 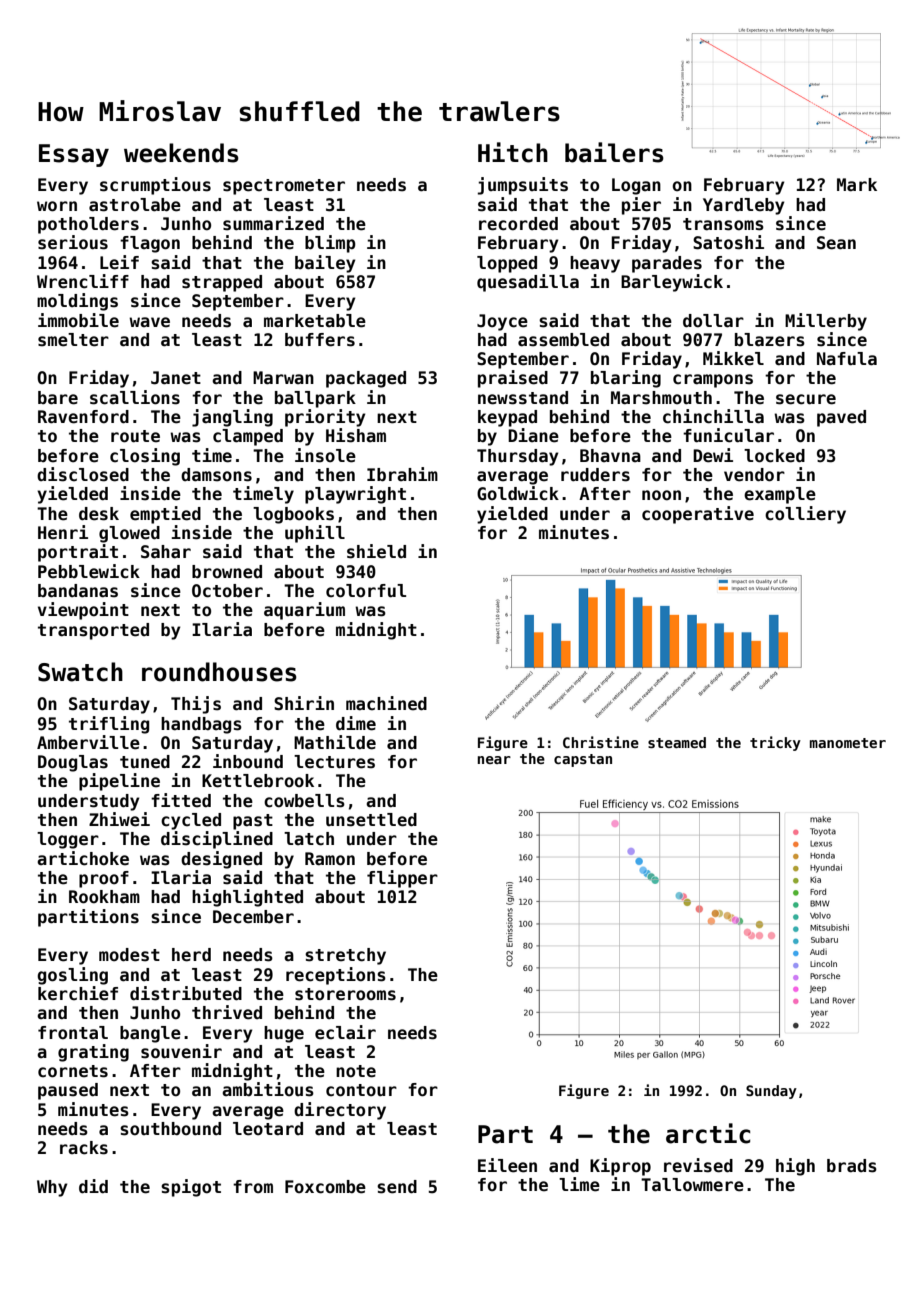 I want to click on arctic, so click(x=708, y=1133).
